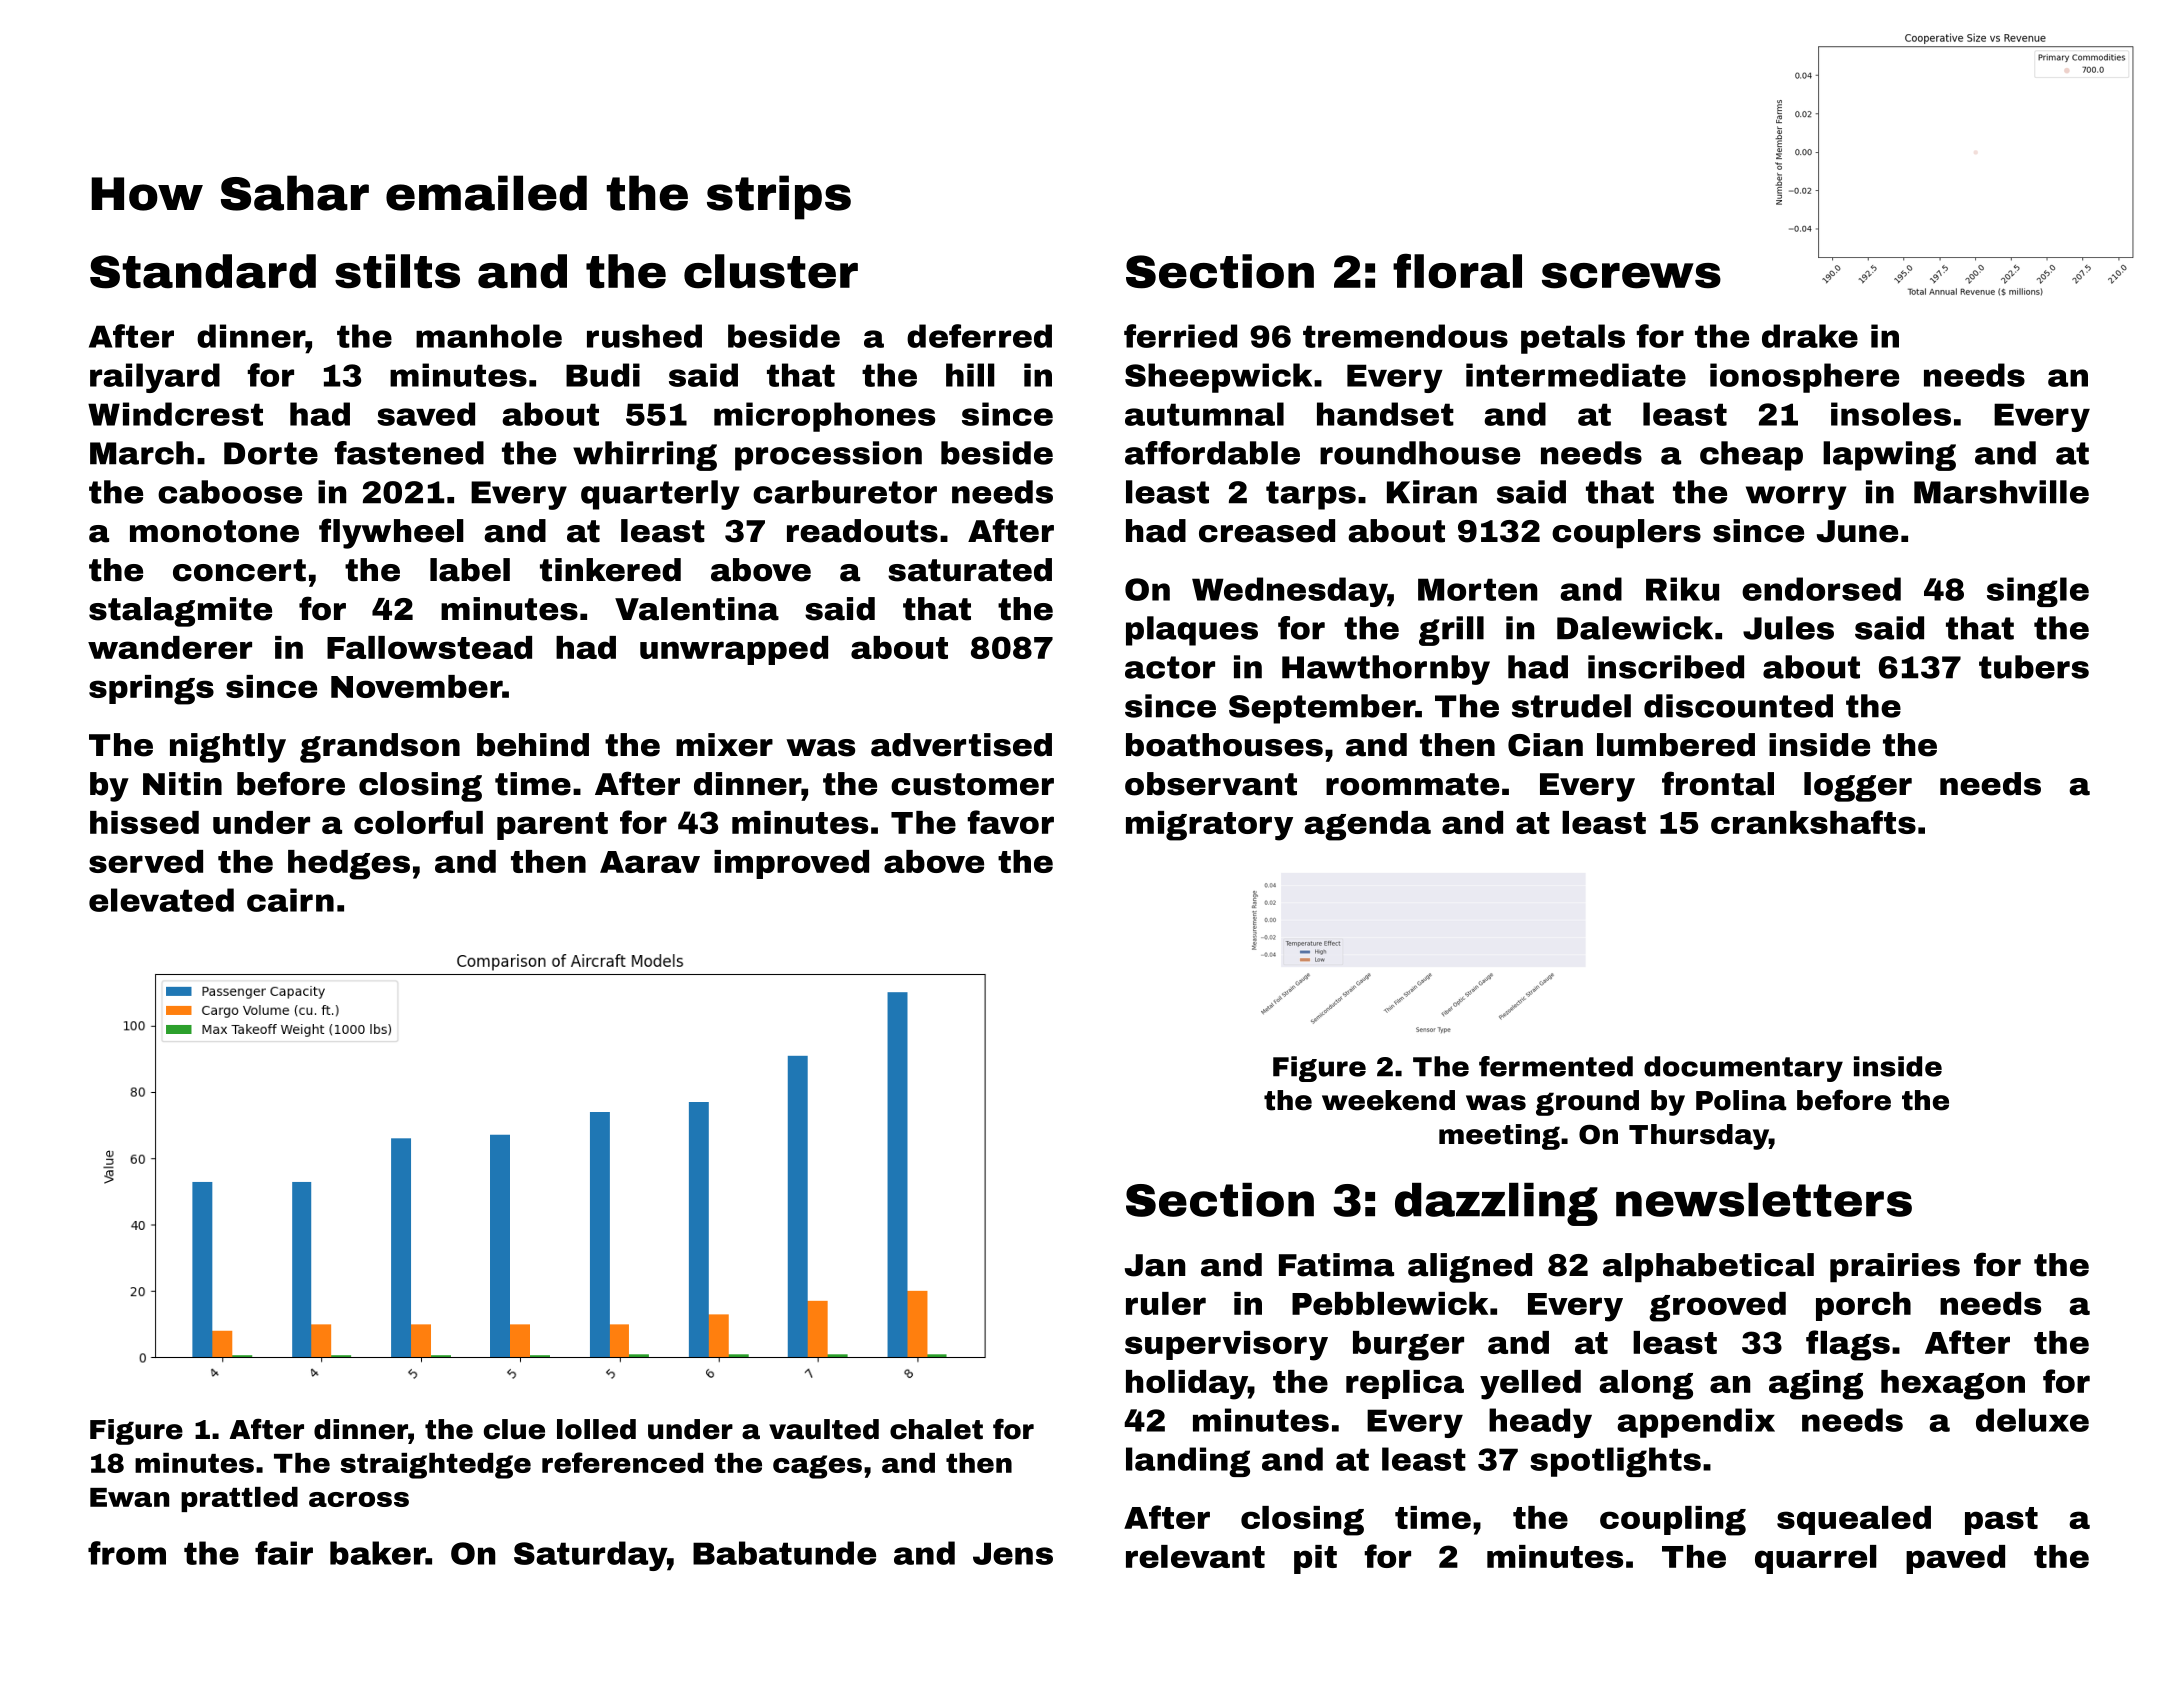  I want to click on Babatunde, so click(784, 1553).
